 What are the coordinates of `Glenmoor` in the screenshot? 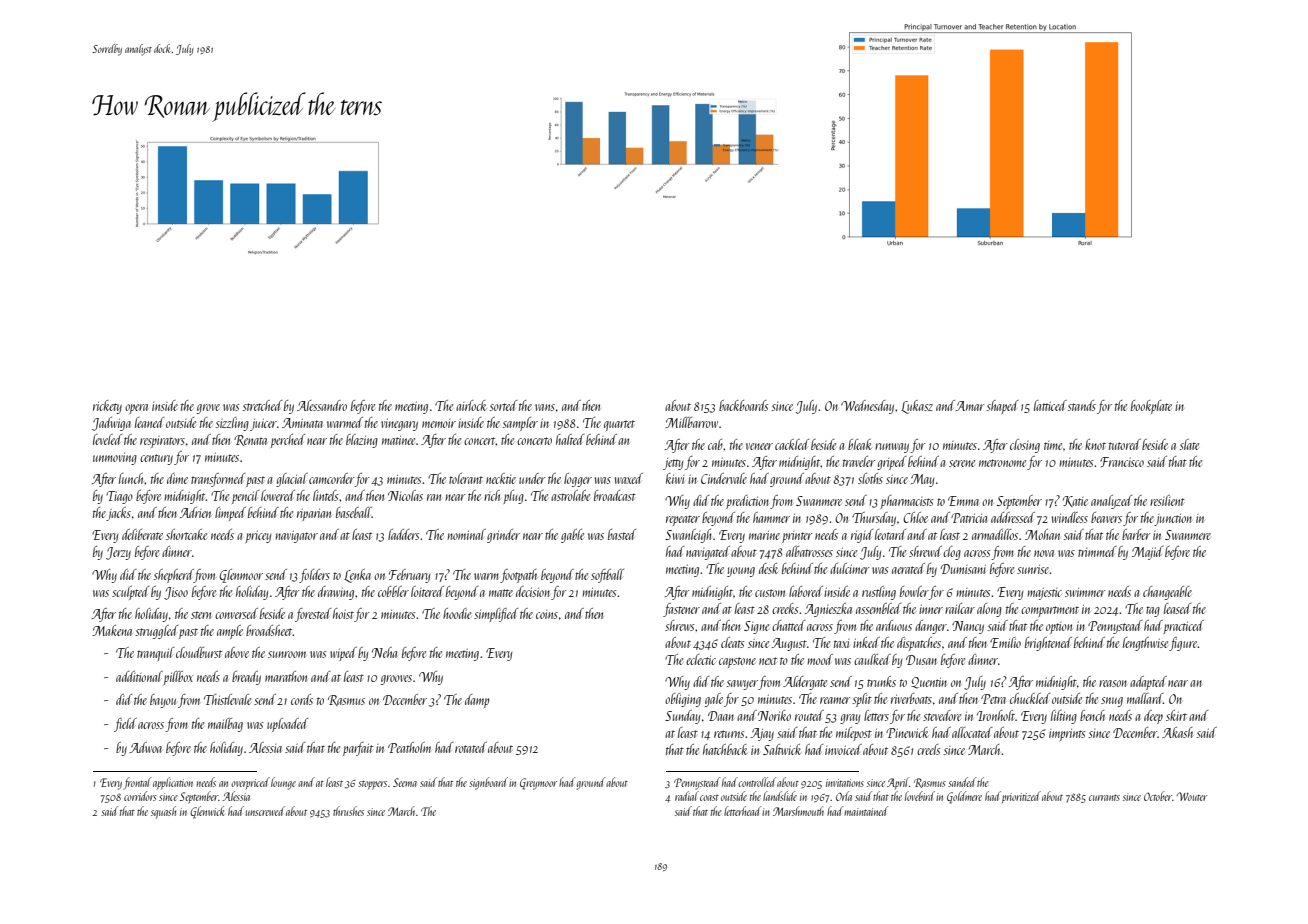 It's located at (241, 576).
